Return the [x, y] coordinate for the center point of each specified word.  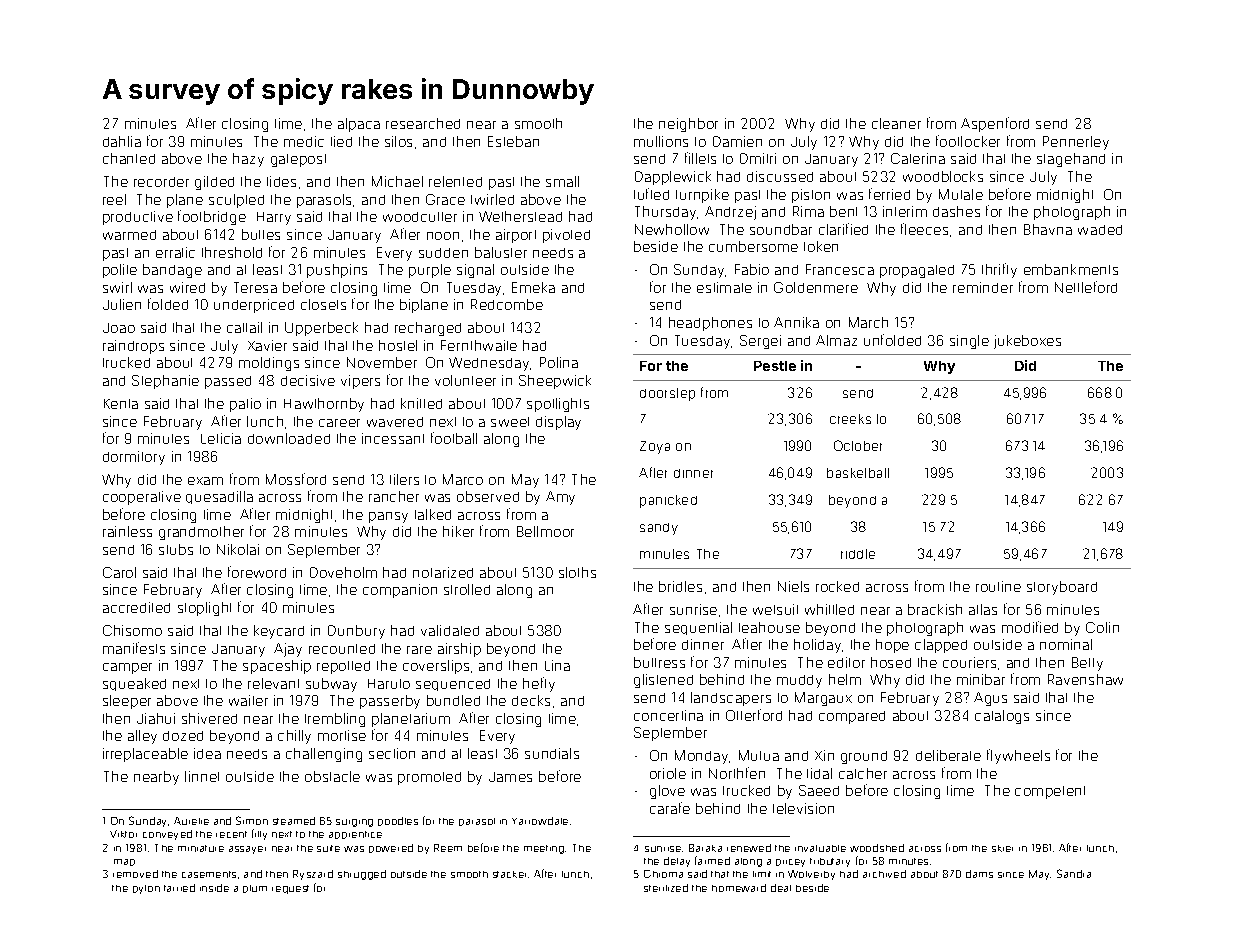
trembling [335, 720]
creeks [850, 419]
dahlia [122, 141]
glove [667, 792]
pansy [388, 517]
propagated [917, 271]
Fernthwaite [479, 345]
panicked [668, 501]
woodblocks [943, 176]
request [290, 889]
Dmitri [758, 158]
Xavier [267, 345]
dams [979, 874]
